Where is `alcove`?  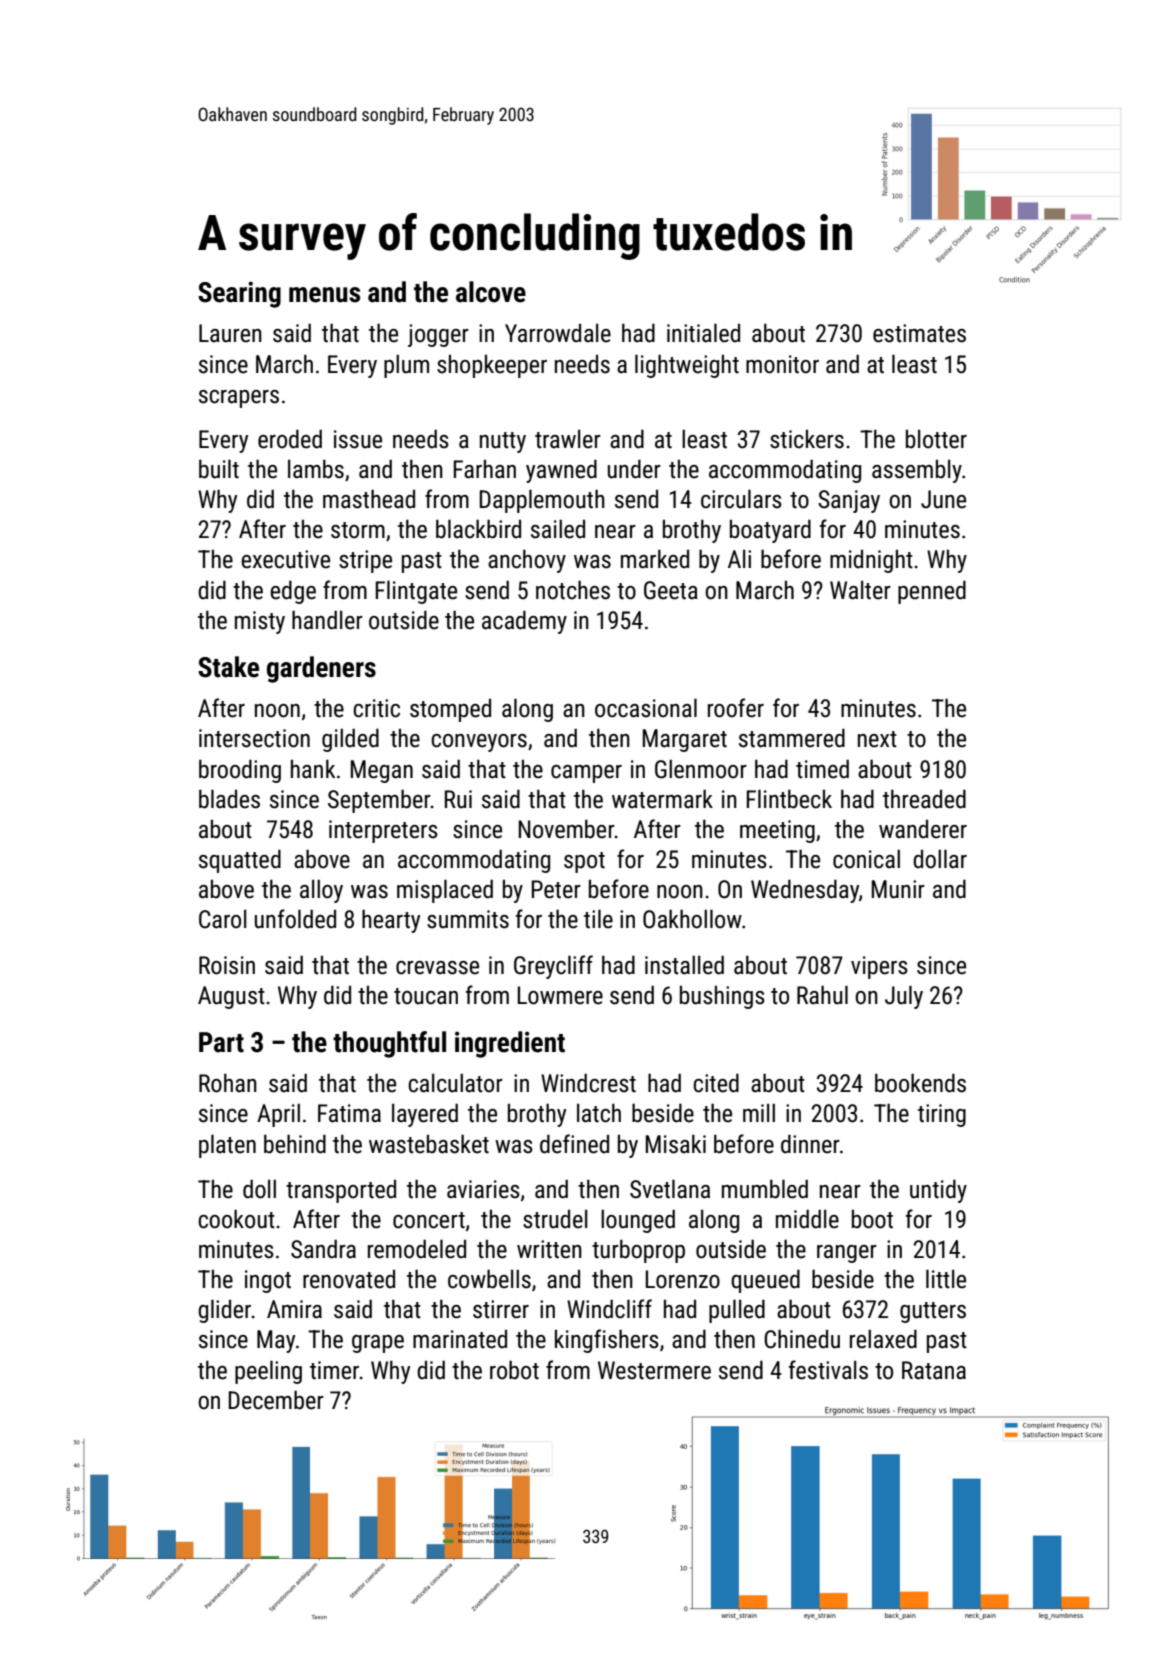 alcove is located at coordinates (491, 292).
